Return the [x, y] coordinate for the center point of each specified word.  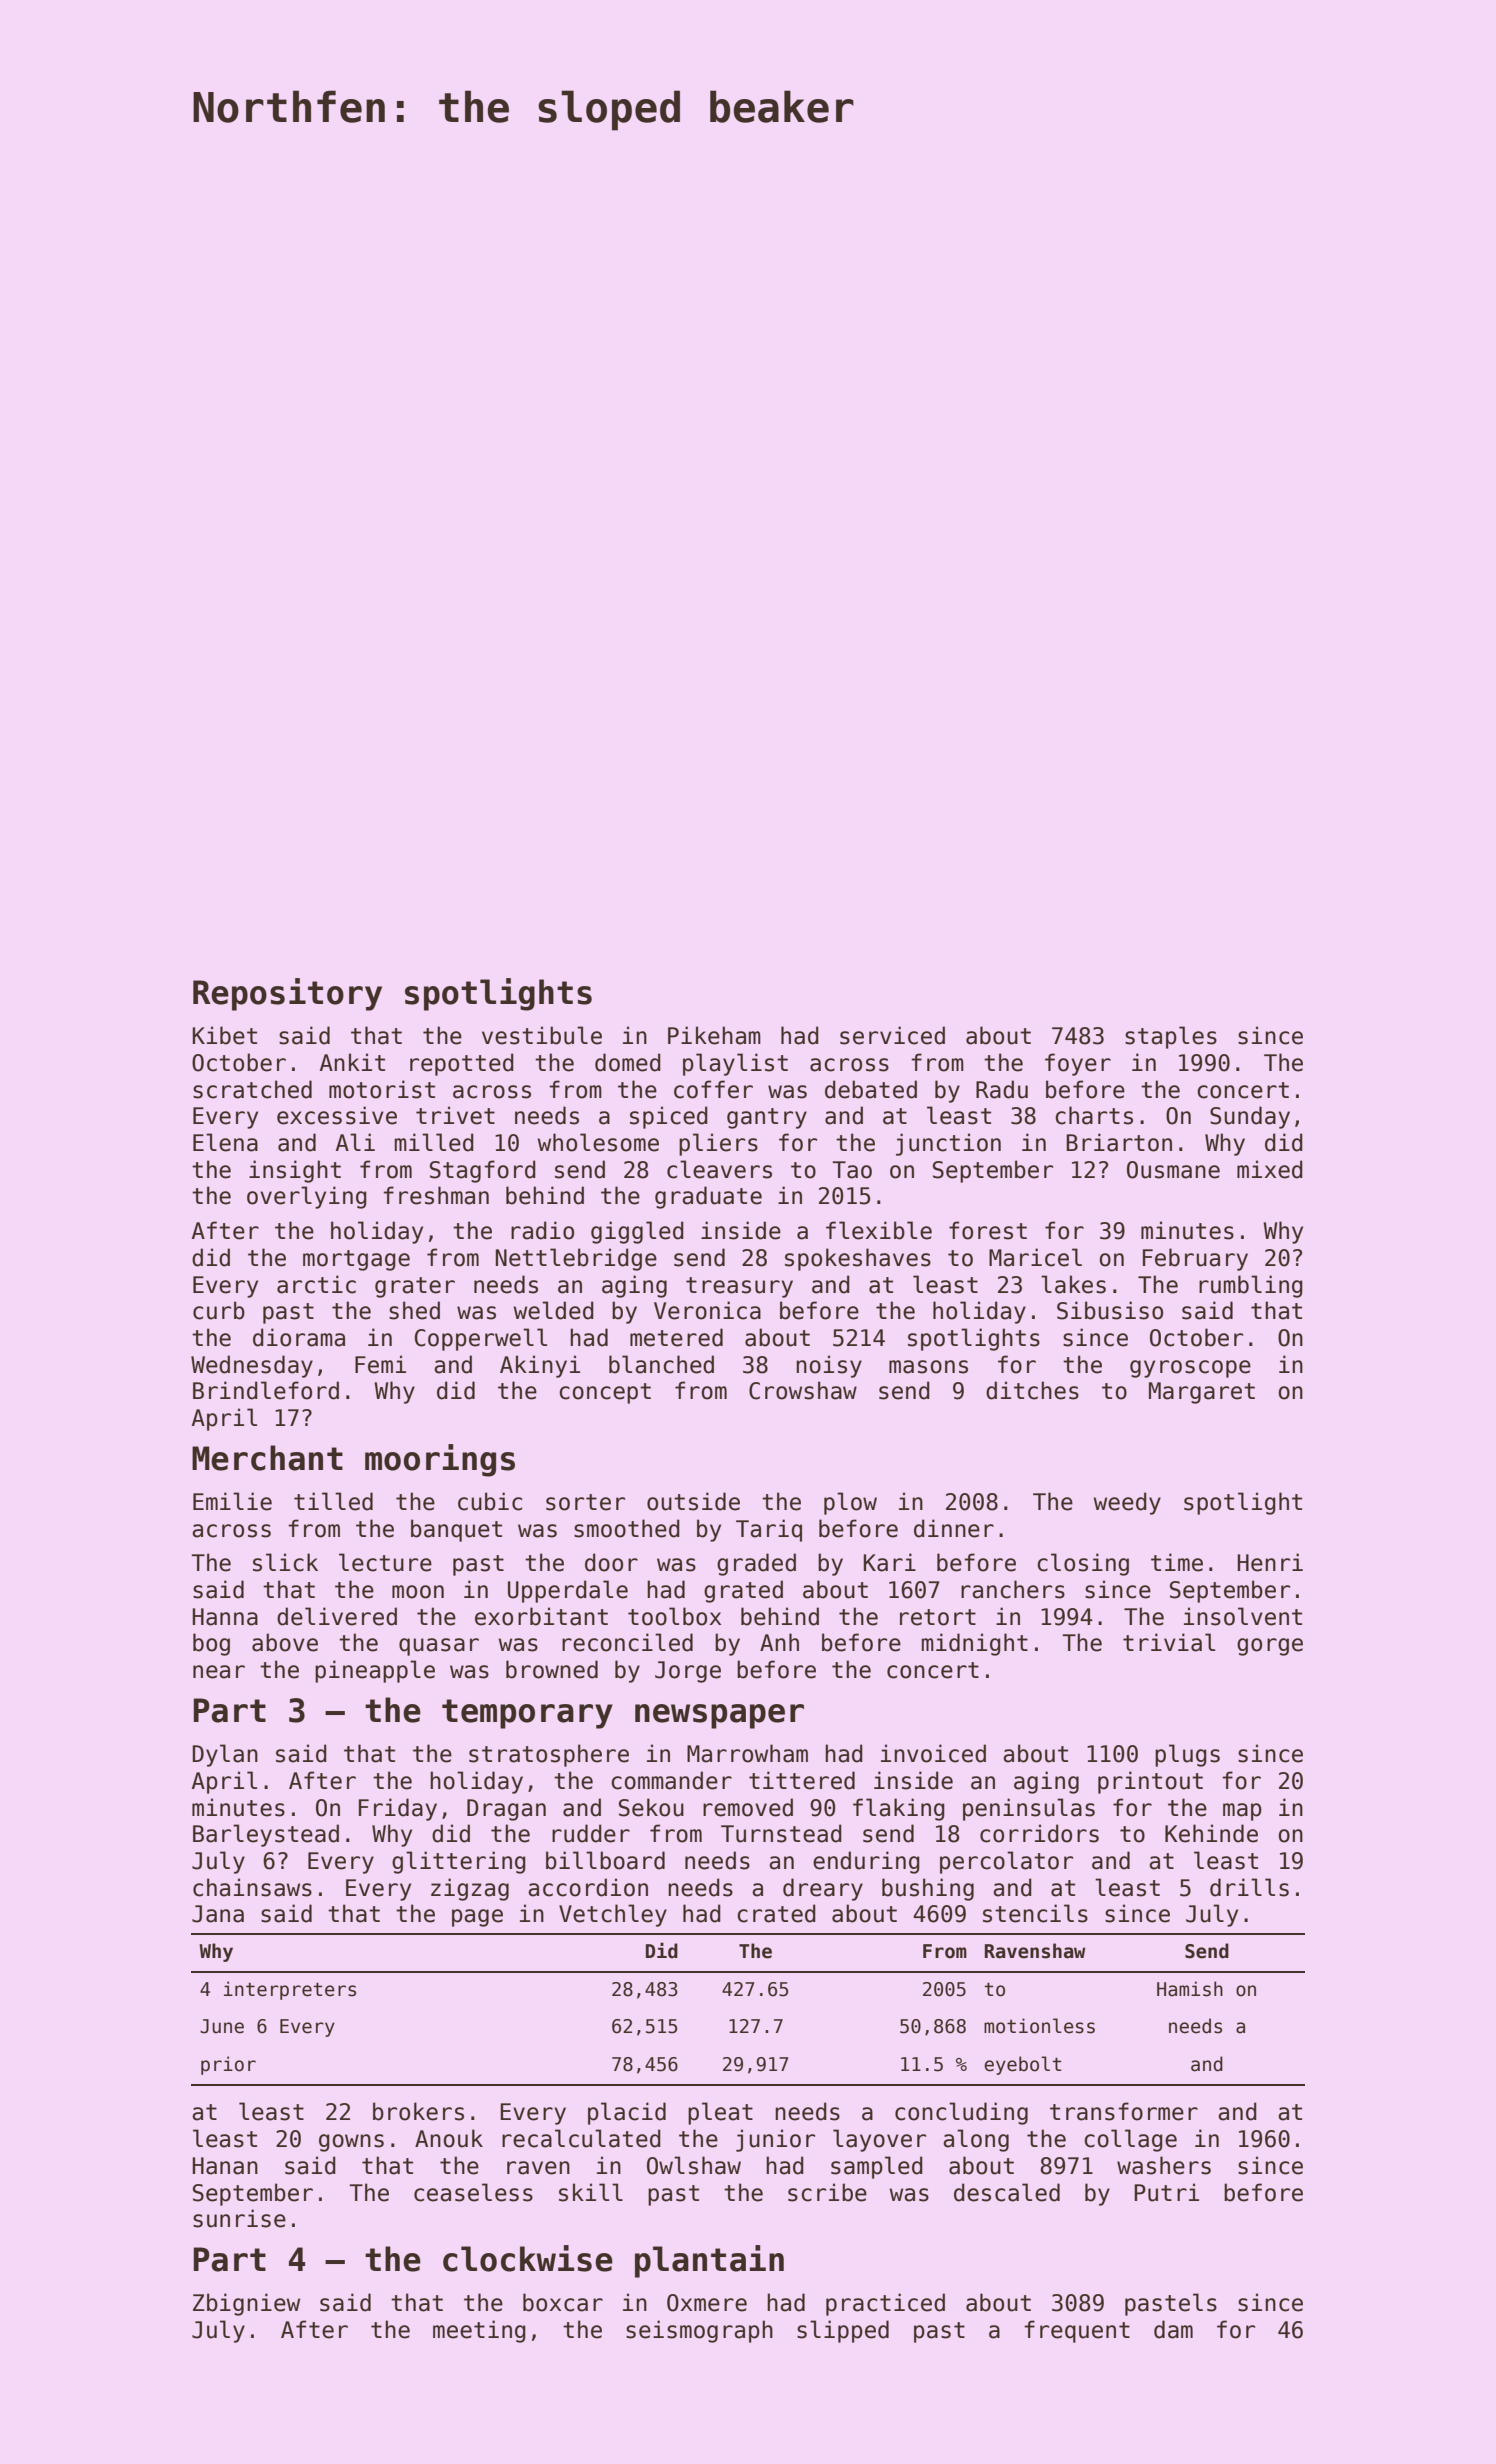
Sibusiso [1110, 1310]
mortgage [356, 1260]
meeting [479, 2331]
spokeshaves [858, 1259]
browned [552, 1669]
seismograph [699, 2331]
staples [1171, 1037]
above [285, 1642]
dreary [823, 1889]
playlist [735, 1064]
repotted [462, 1064]
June [222, 2026]
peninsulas [1029, 1809]
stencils [1035, 1913]
